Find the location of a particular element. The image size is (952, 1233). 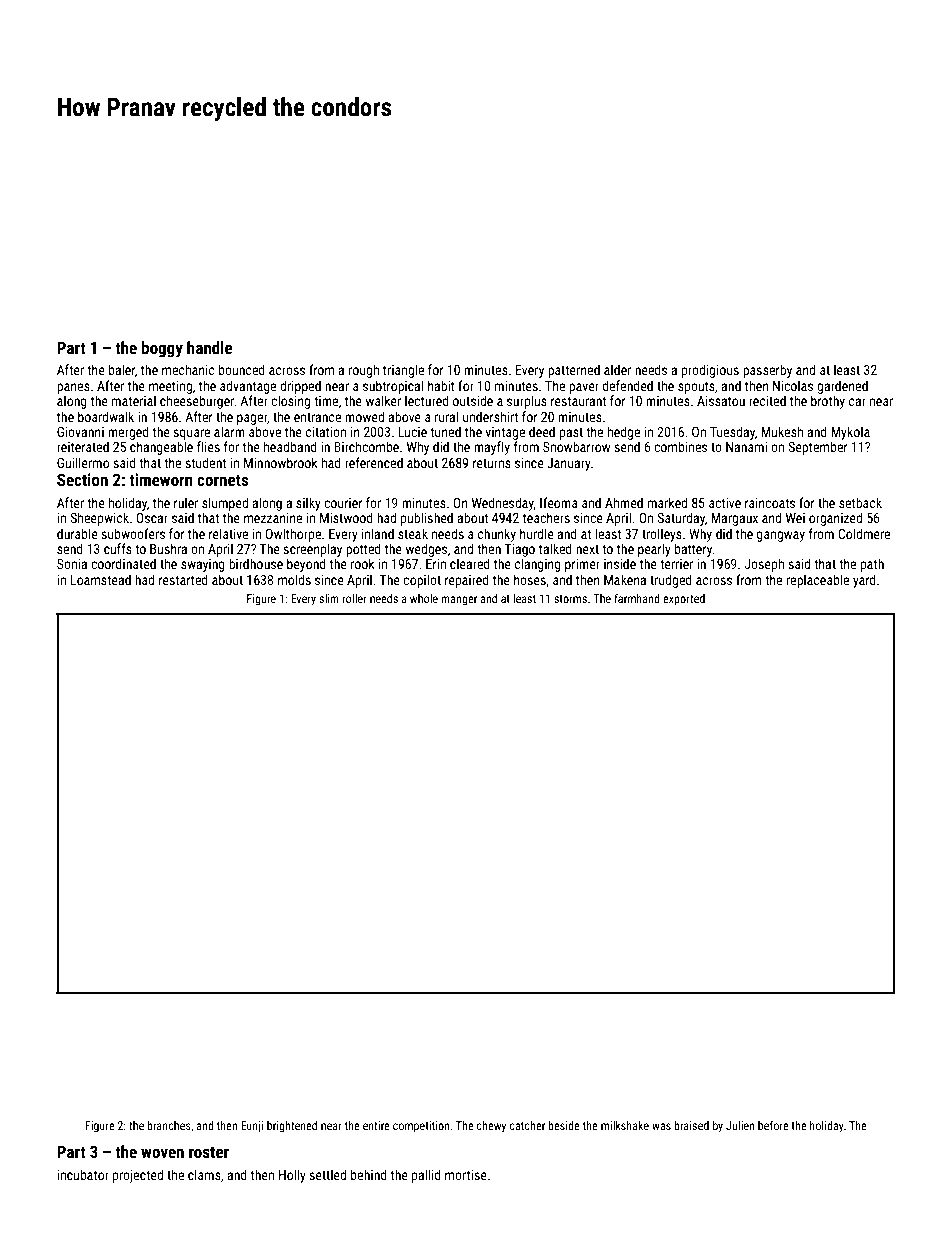

before is located at coordinates (773, 1125).
